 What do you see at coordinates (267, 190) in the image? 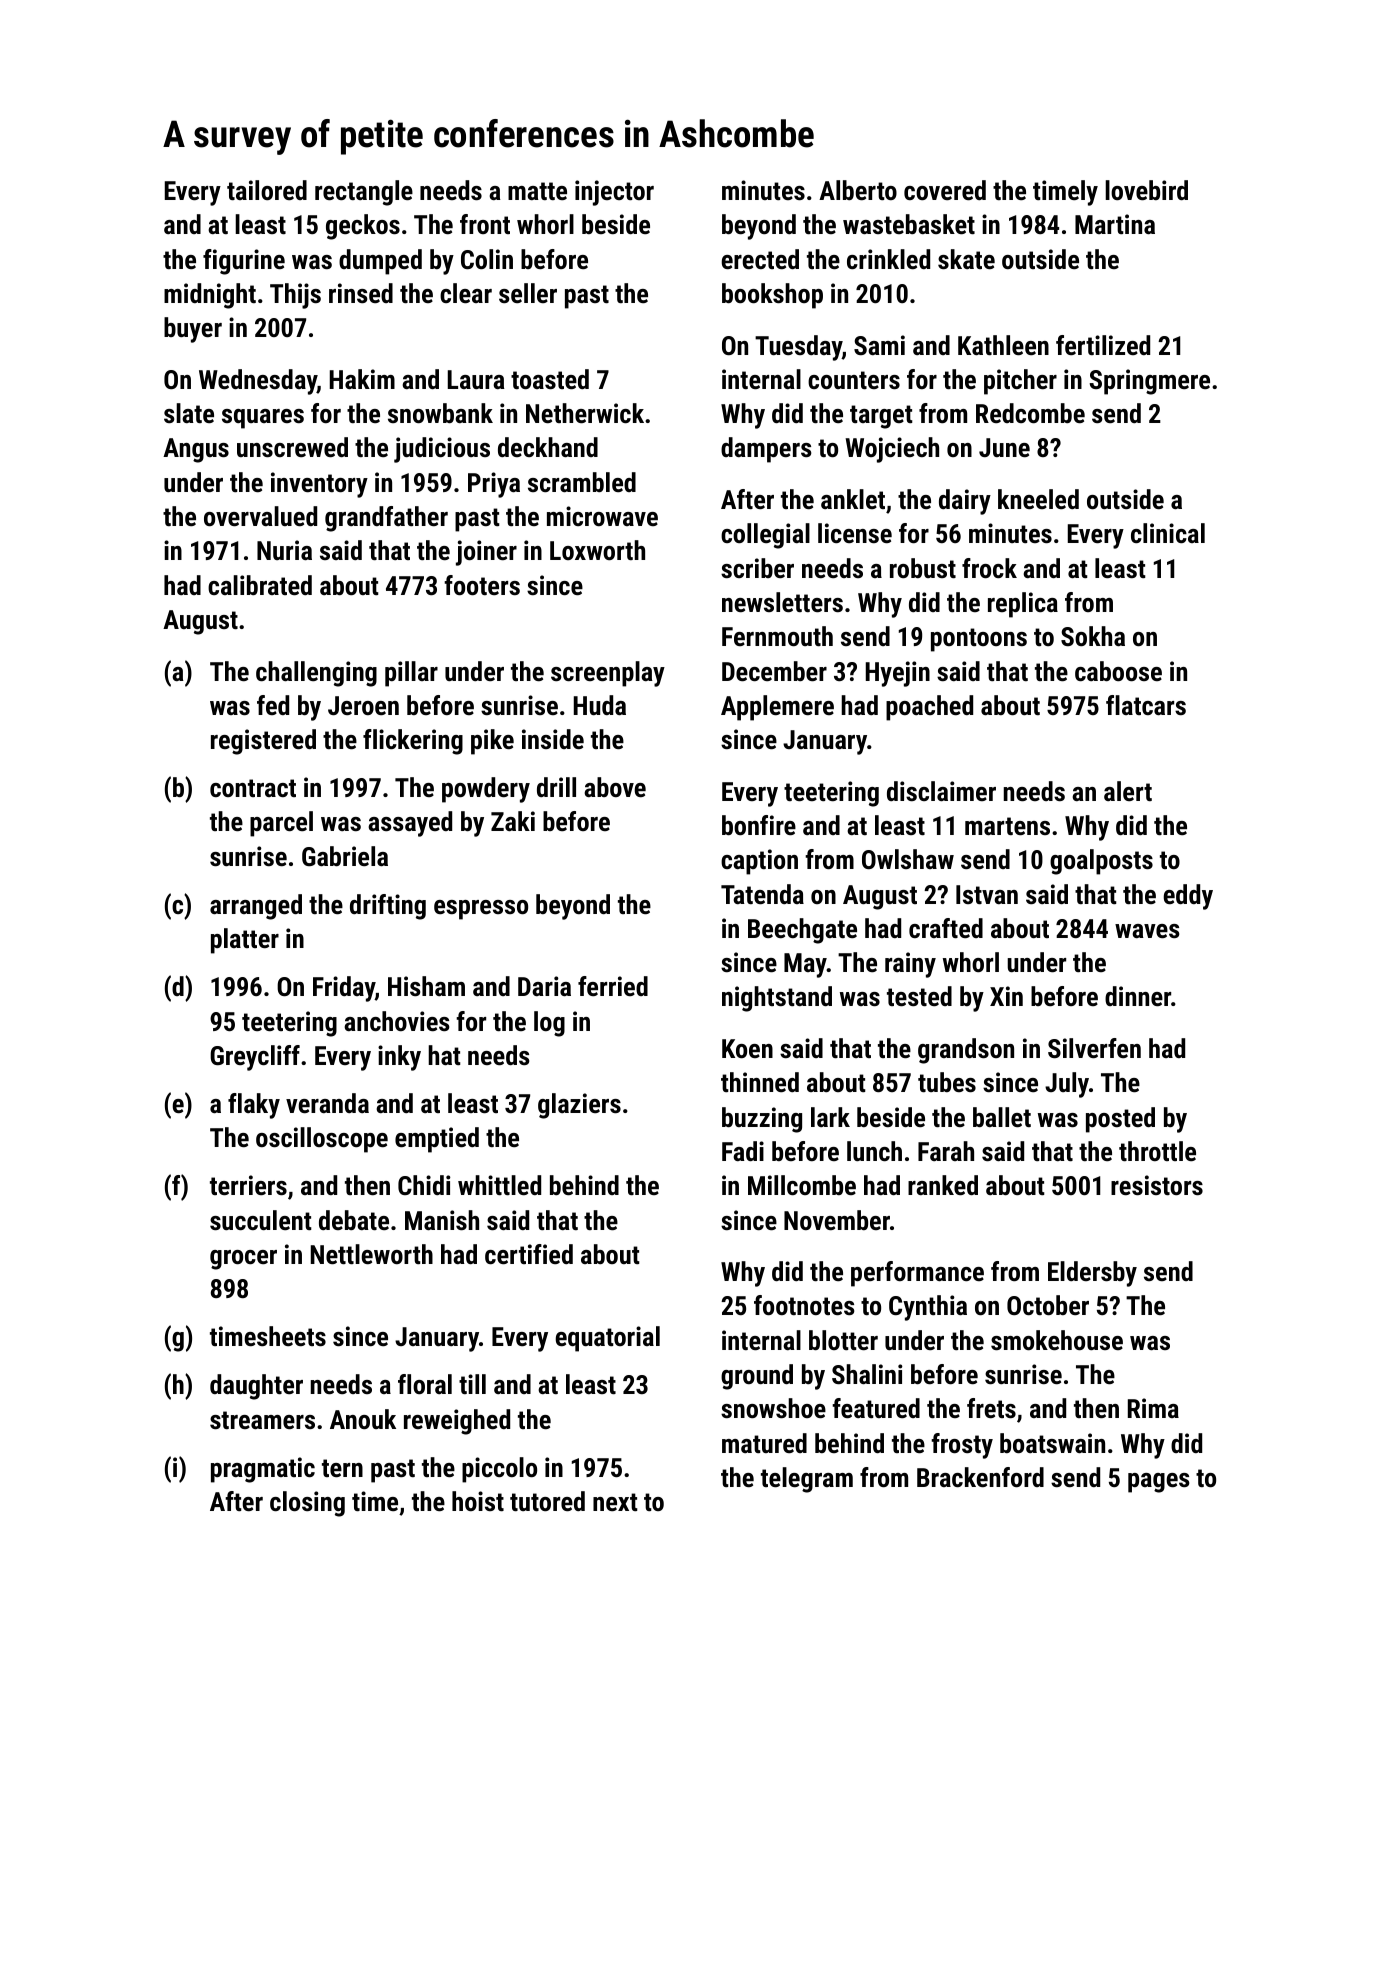
I see `tailored` at bounding box center [267, 190].
